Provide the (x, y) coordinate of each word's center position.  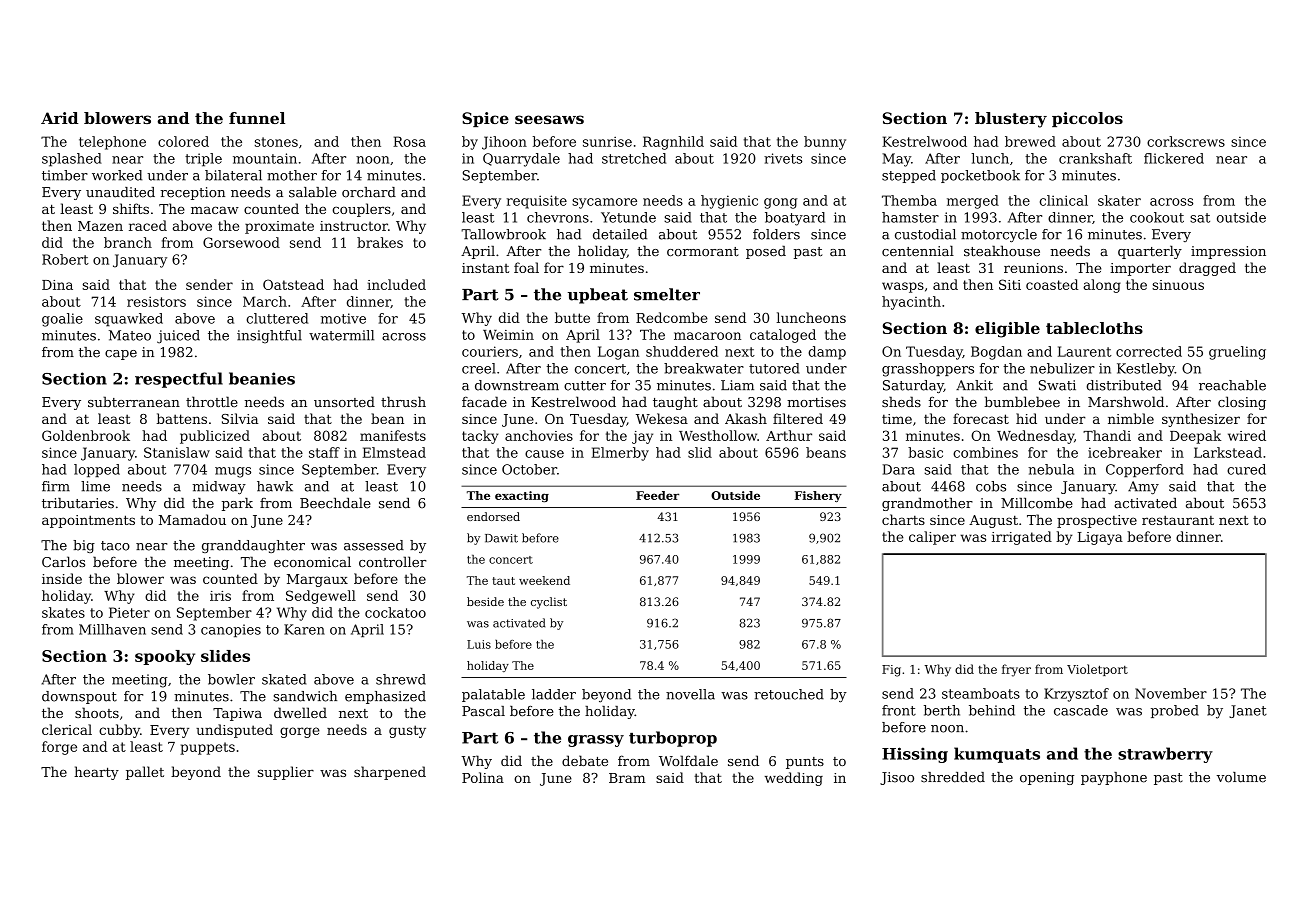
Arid (59, 118)
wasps (903, 287)
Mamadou (192, 519)
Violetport (1097, 670)
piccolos (1087, 119)
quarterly (1150, 252)
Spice (485, 119)
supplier (286, 773)
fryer (1016, 670)
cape (121, 355)
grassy (596, 741)
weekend (544, 580)
